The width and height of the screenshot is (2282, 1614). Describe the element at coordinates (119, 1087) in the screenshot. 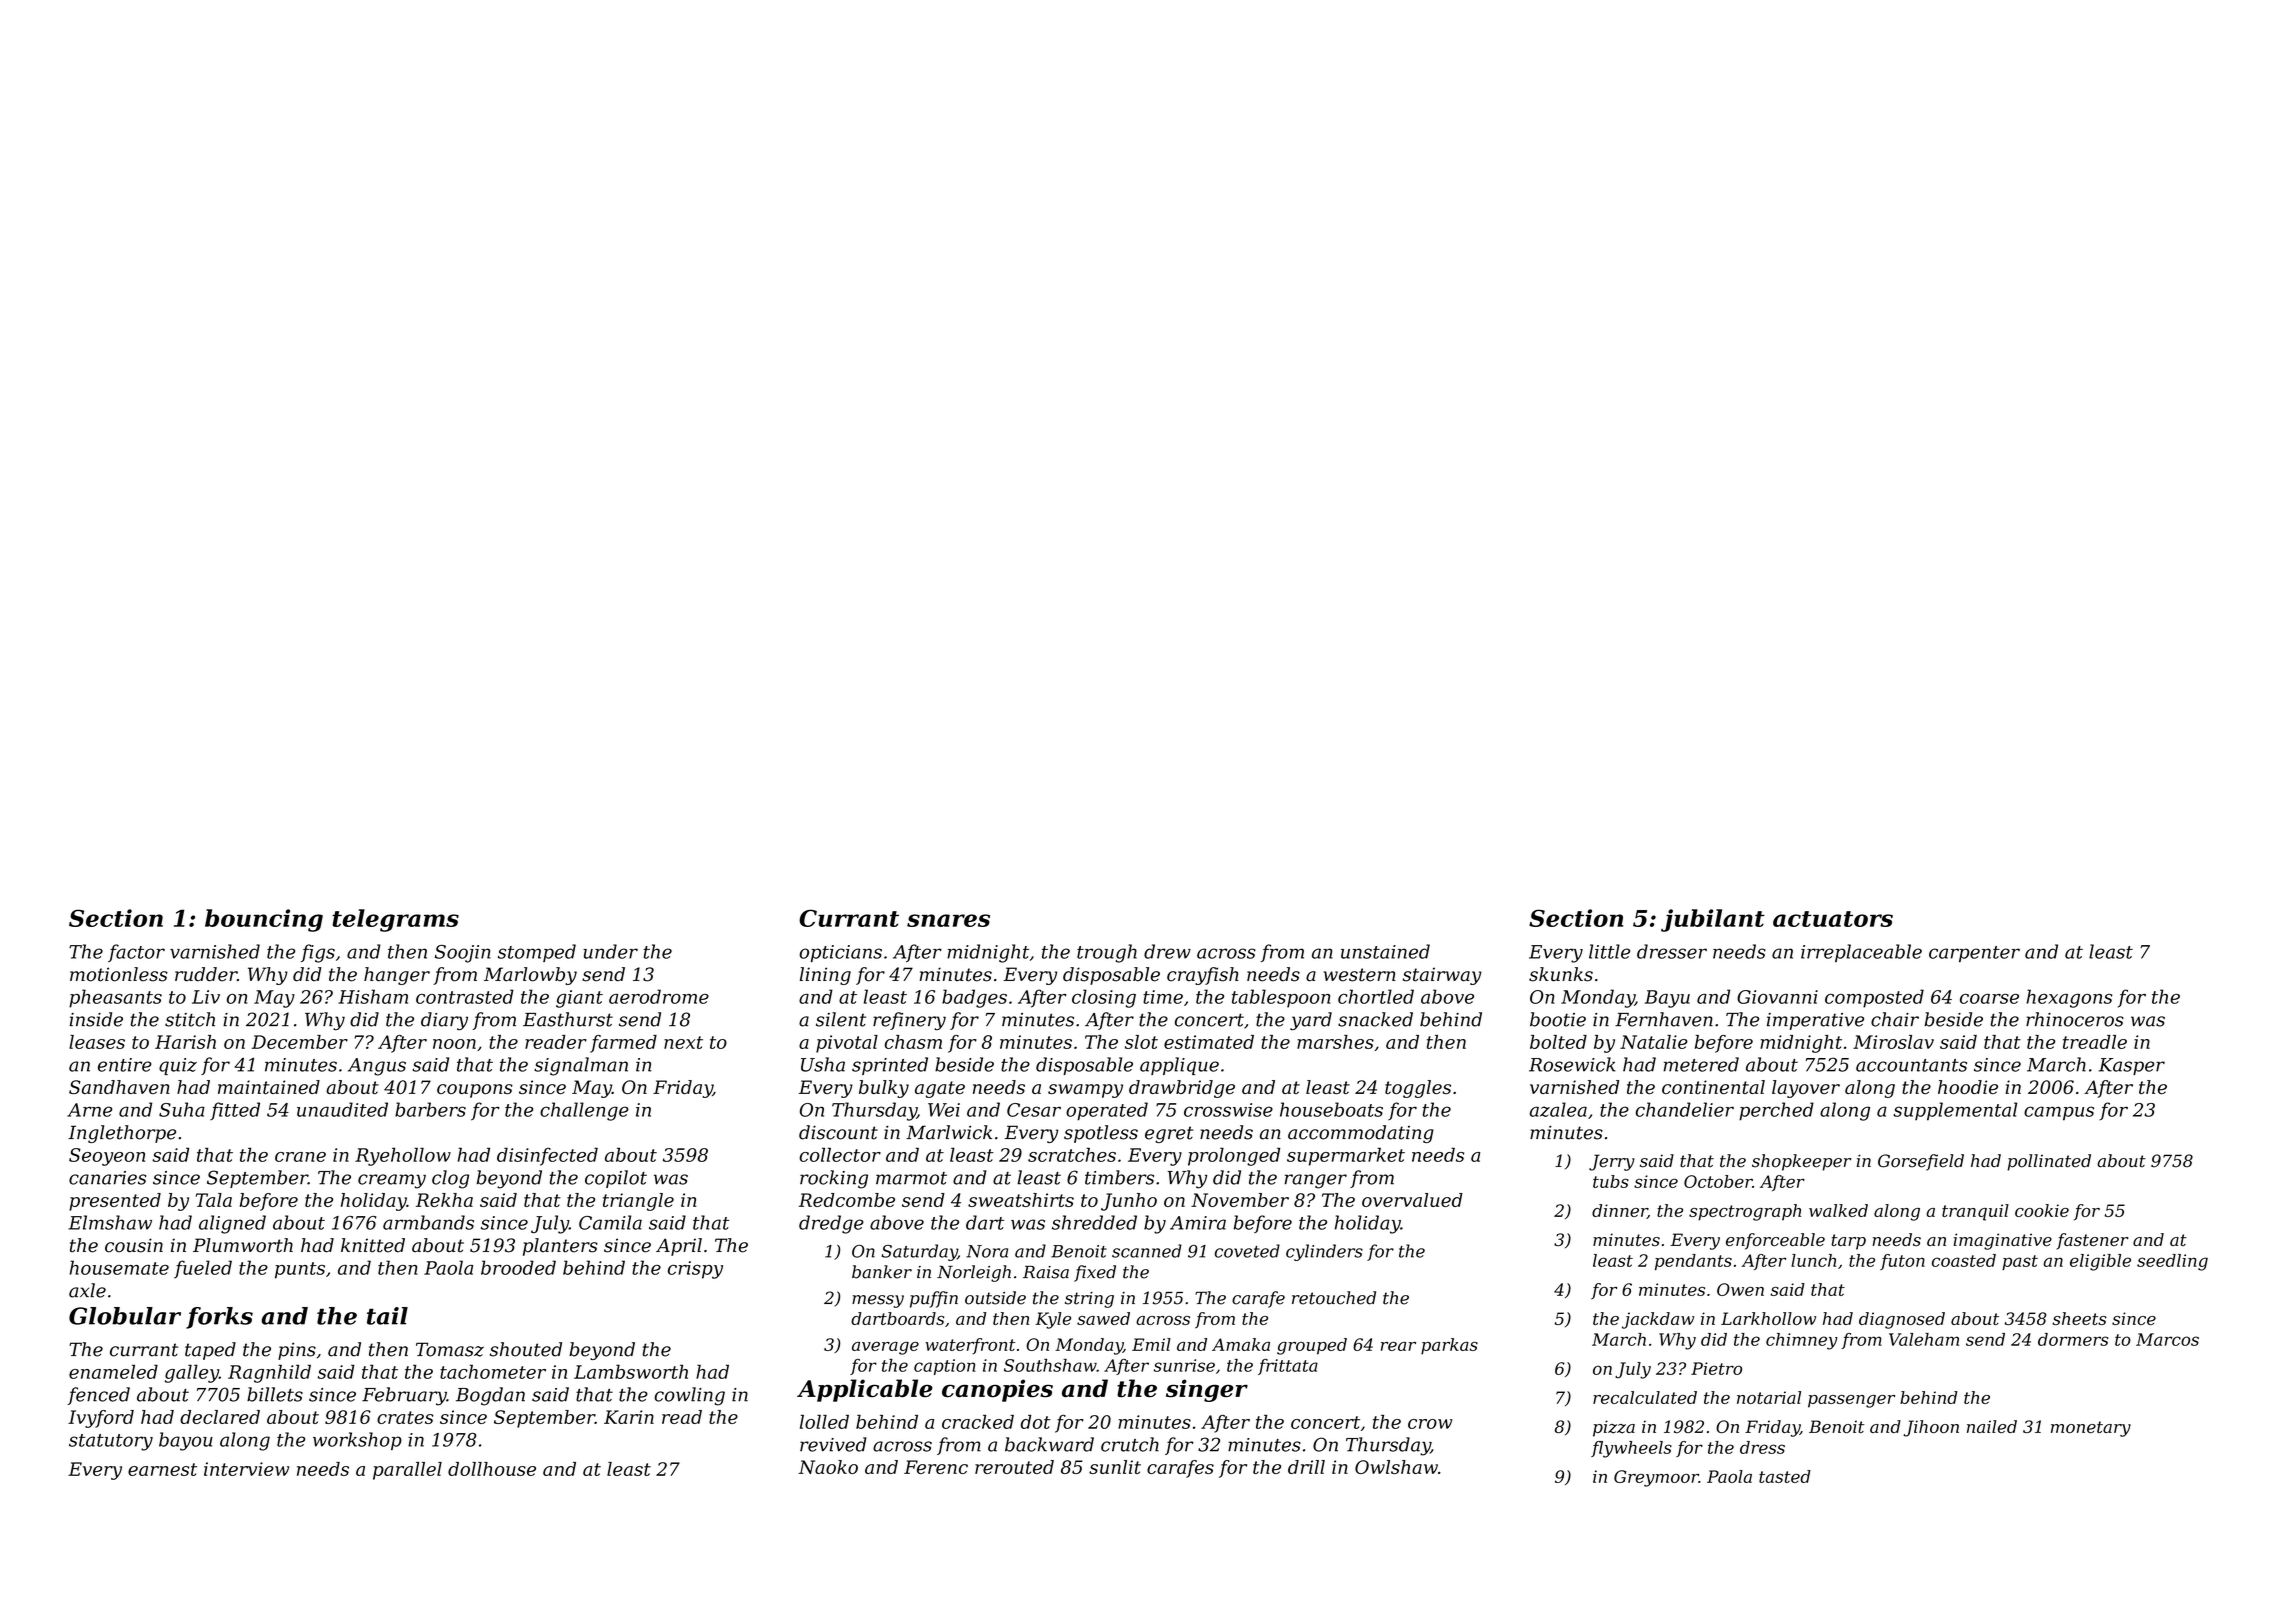

I see `Sandhaven` at that location.
